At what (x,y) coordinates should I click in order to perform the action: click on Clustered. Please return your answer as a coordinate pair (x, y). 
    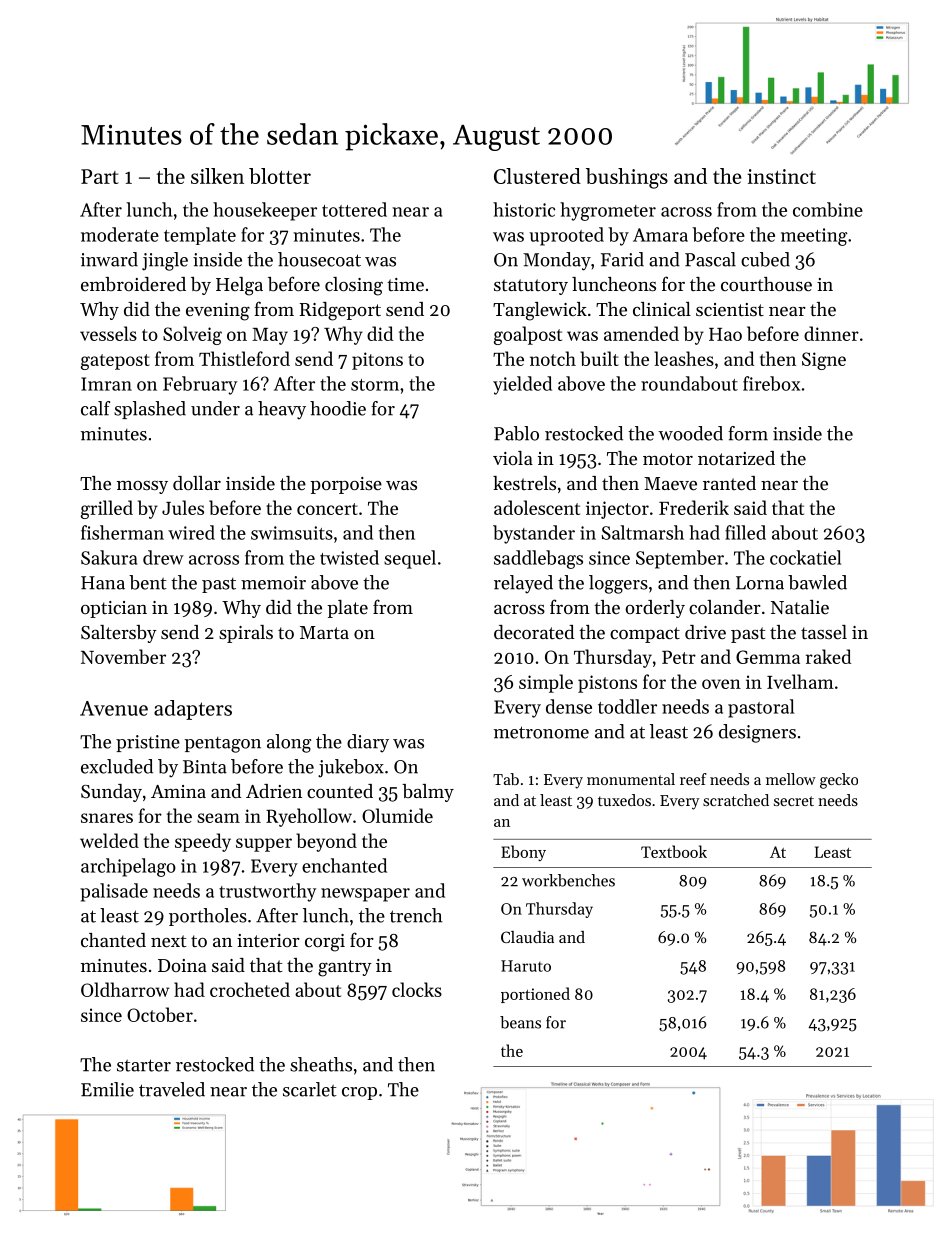
    Looking at the image, I should click on (537, 176).
